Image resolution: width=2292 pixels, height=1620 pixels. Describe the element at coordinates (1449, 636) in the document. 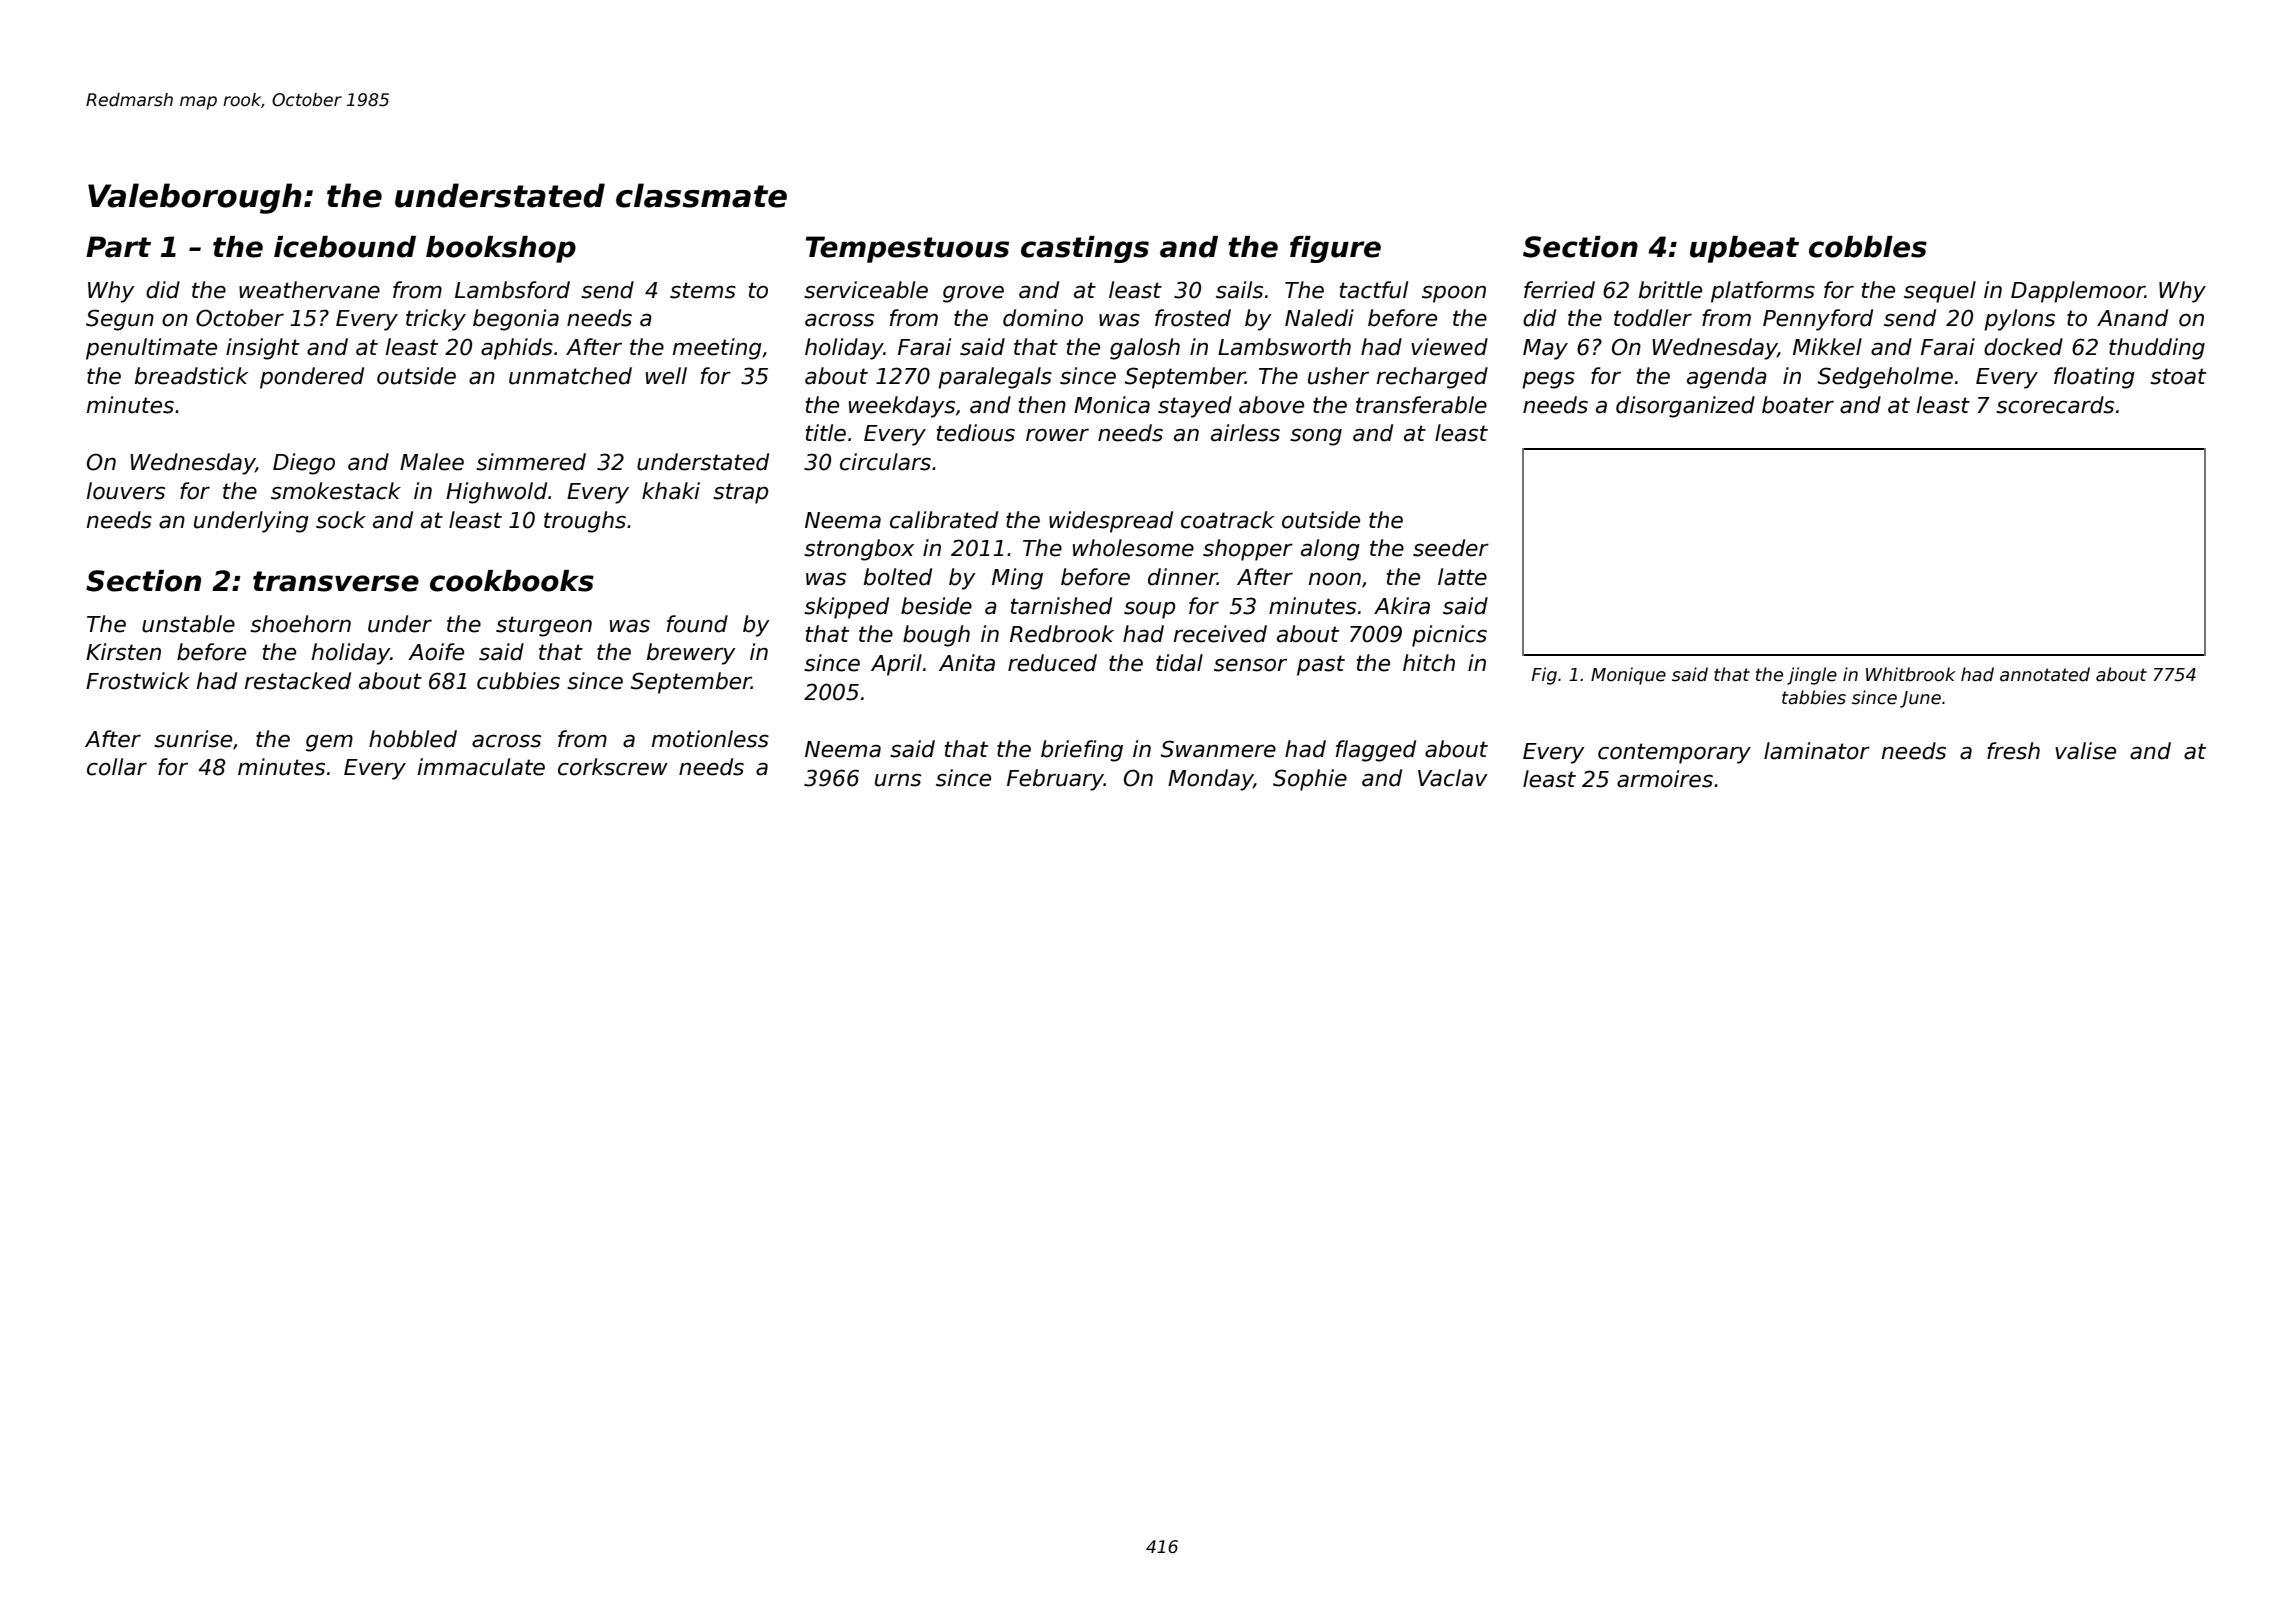

I see `picnics` at that location.
